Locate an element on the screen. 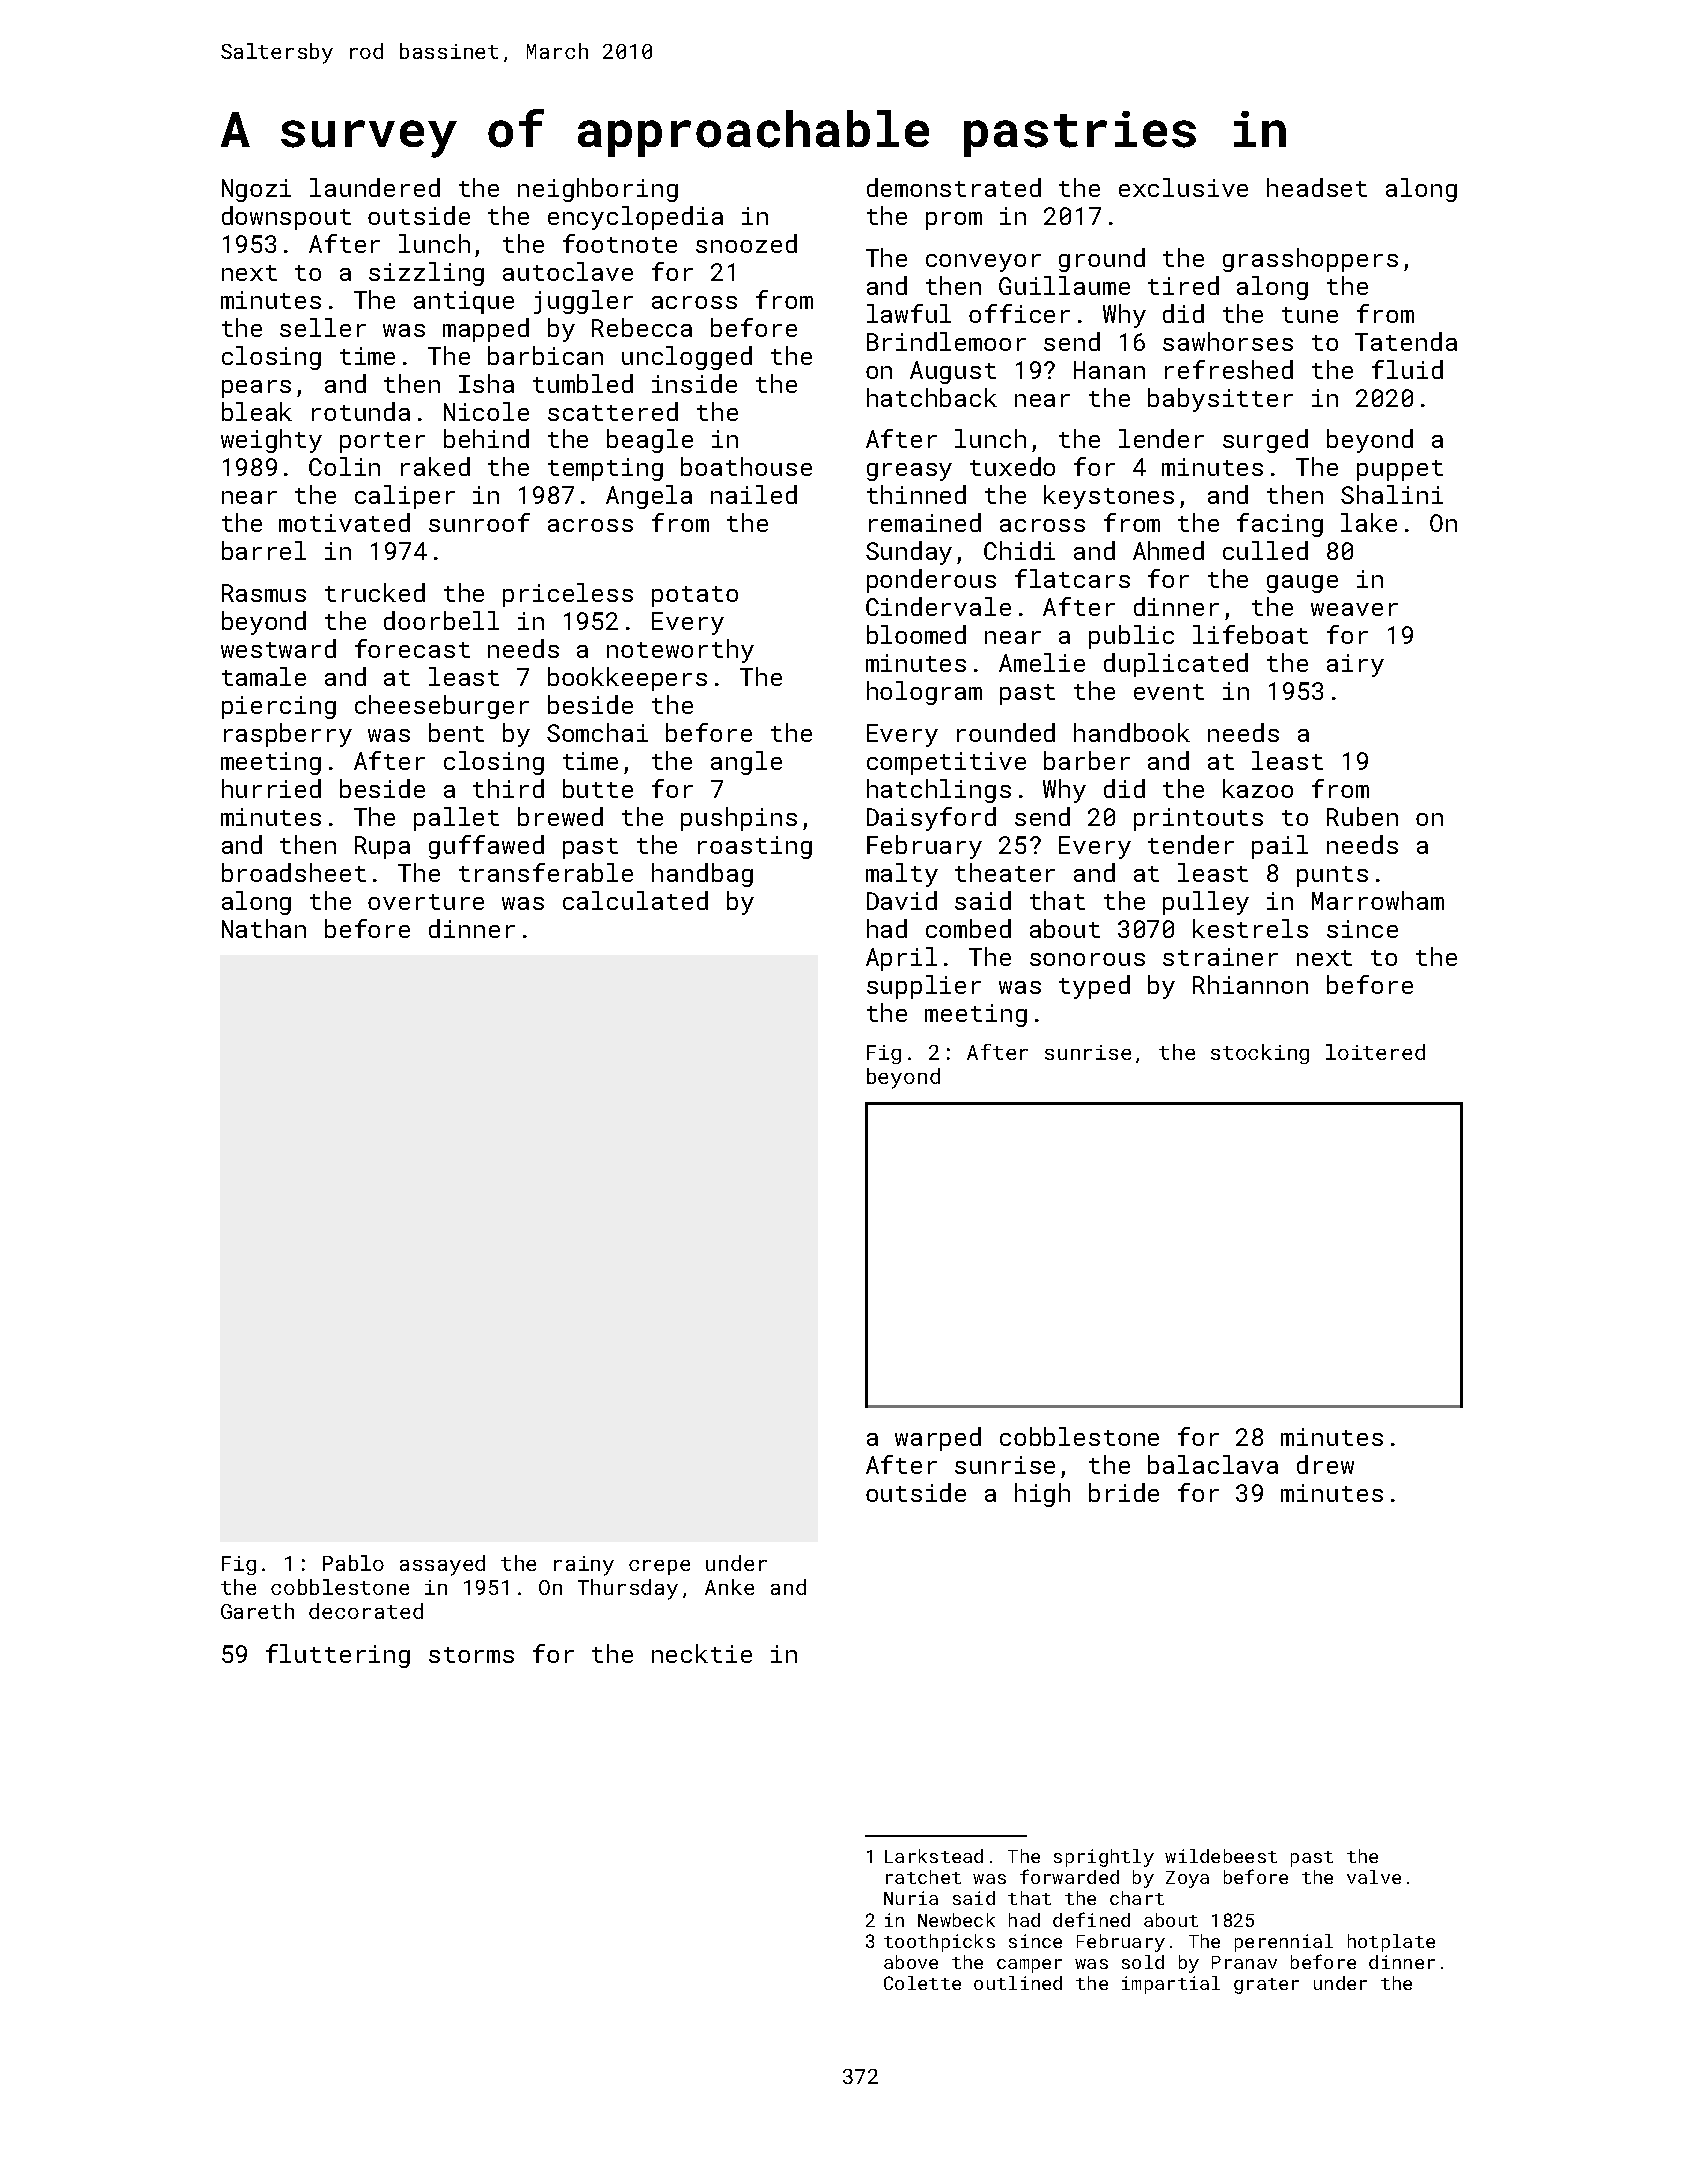 The image size is (1683, 2178). Ngozi is located at coordinates (256, 190).
